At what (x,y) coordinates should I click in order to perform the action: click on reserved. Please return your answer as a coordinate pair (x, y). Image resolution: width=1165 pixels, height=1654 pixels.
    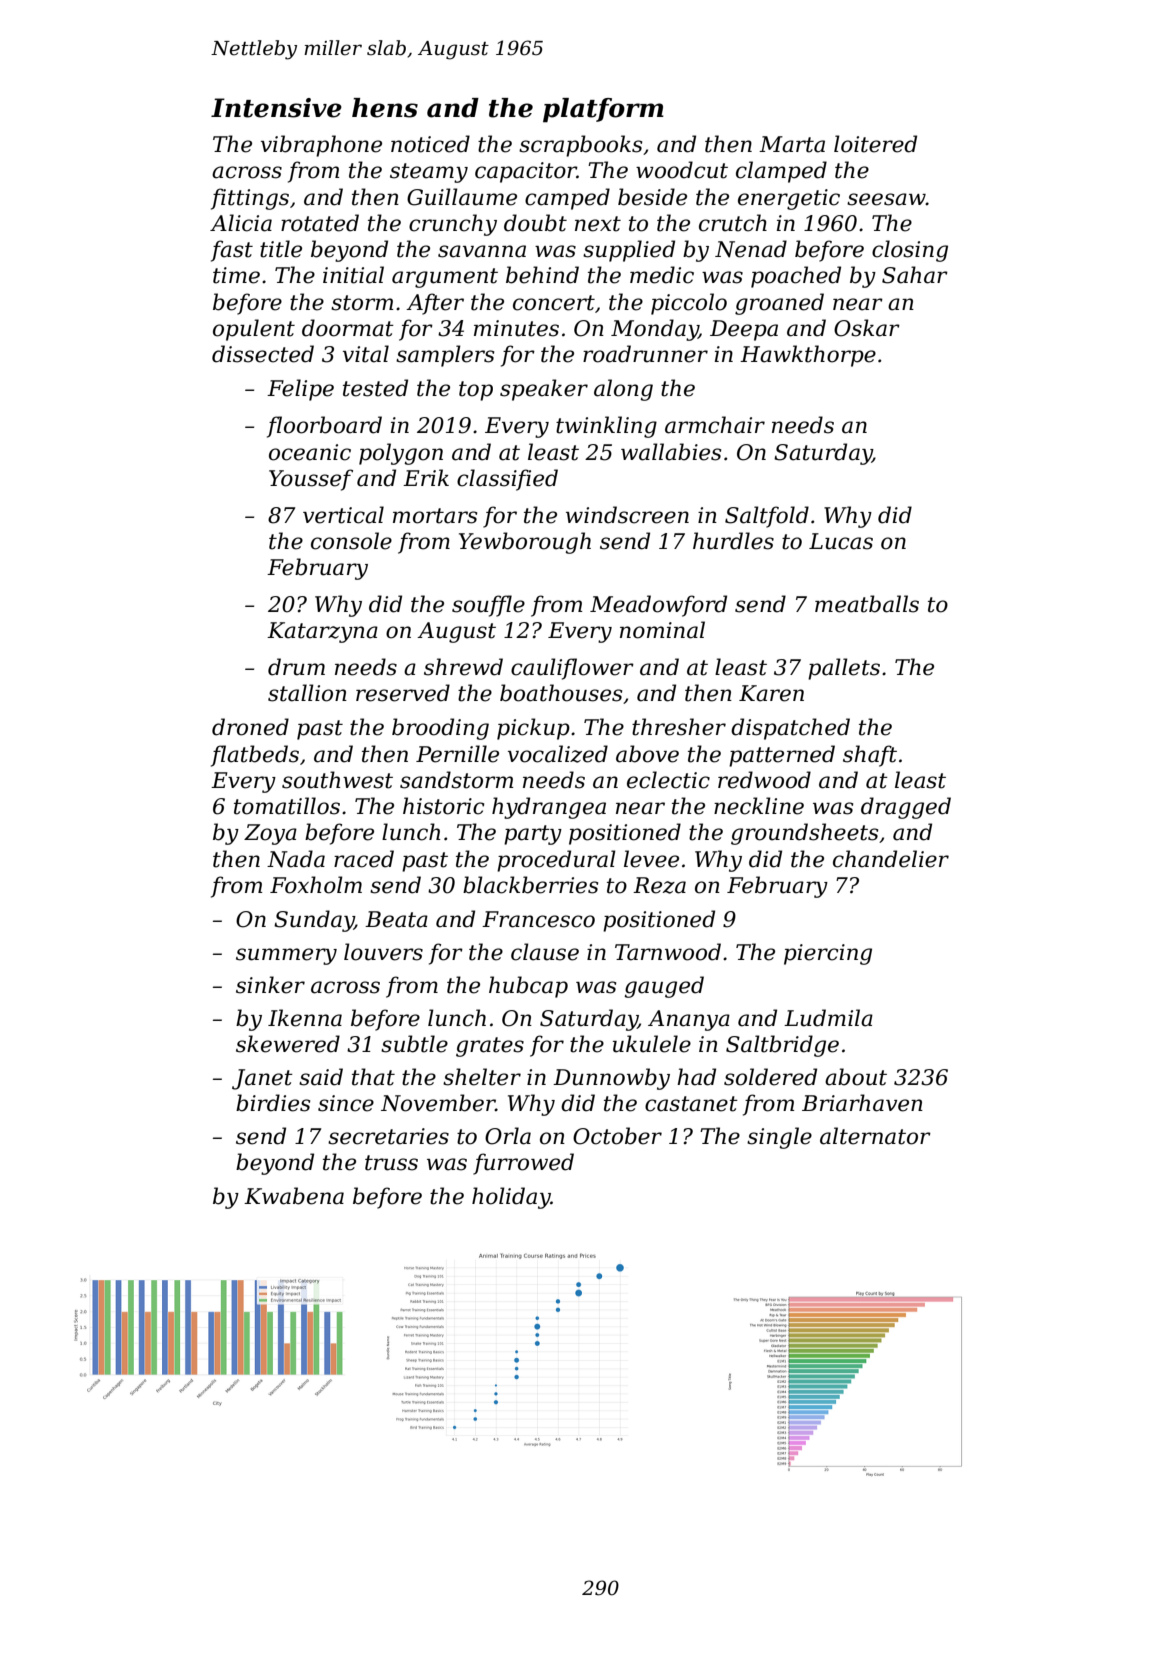
    Looking at the image, I should click on (403, 693).
